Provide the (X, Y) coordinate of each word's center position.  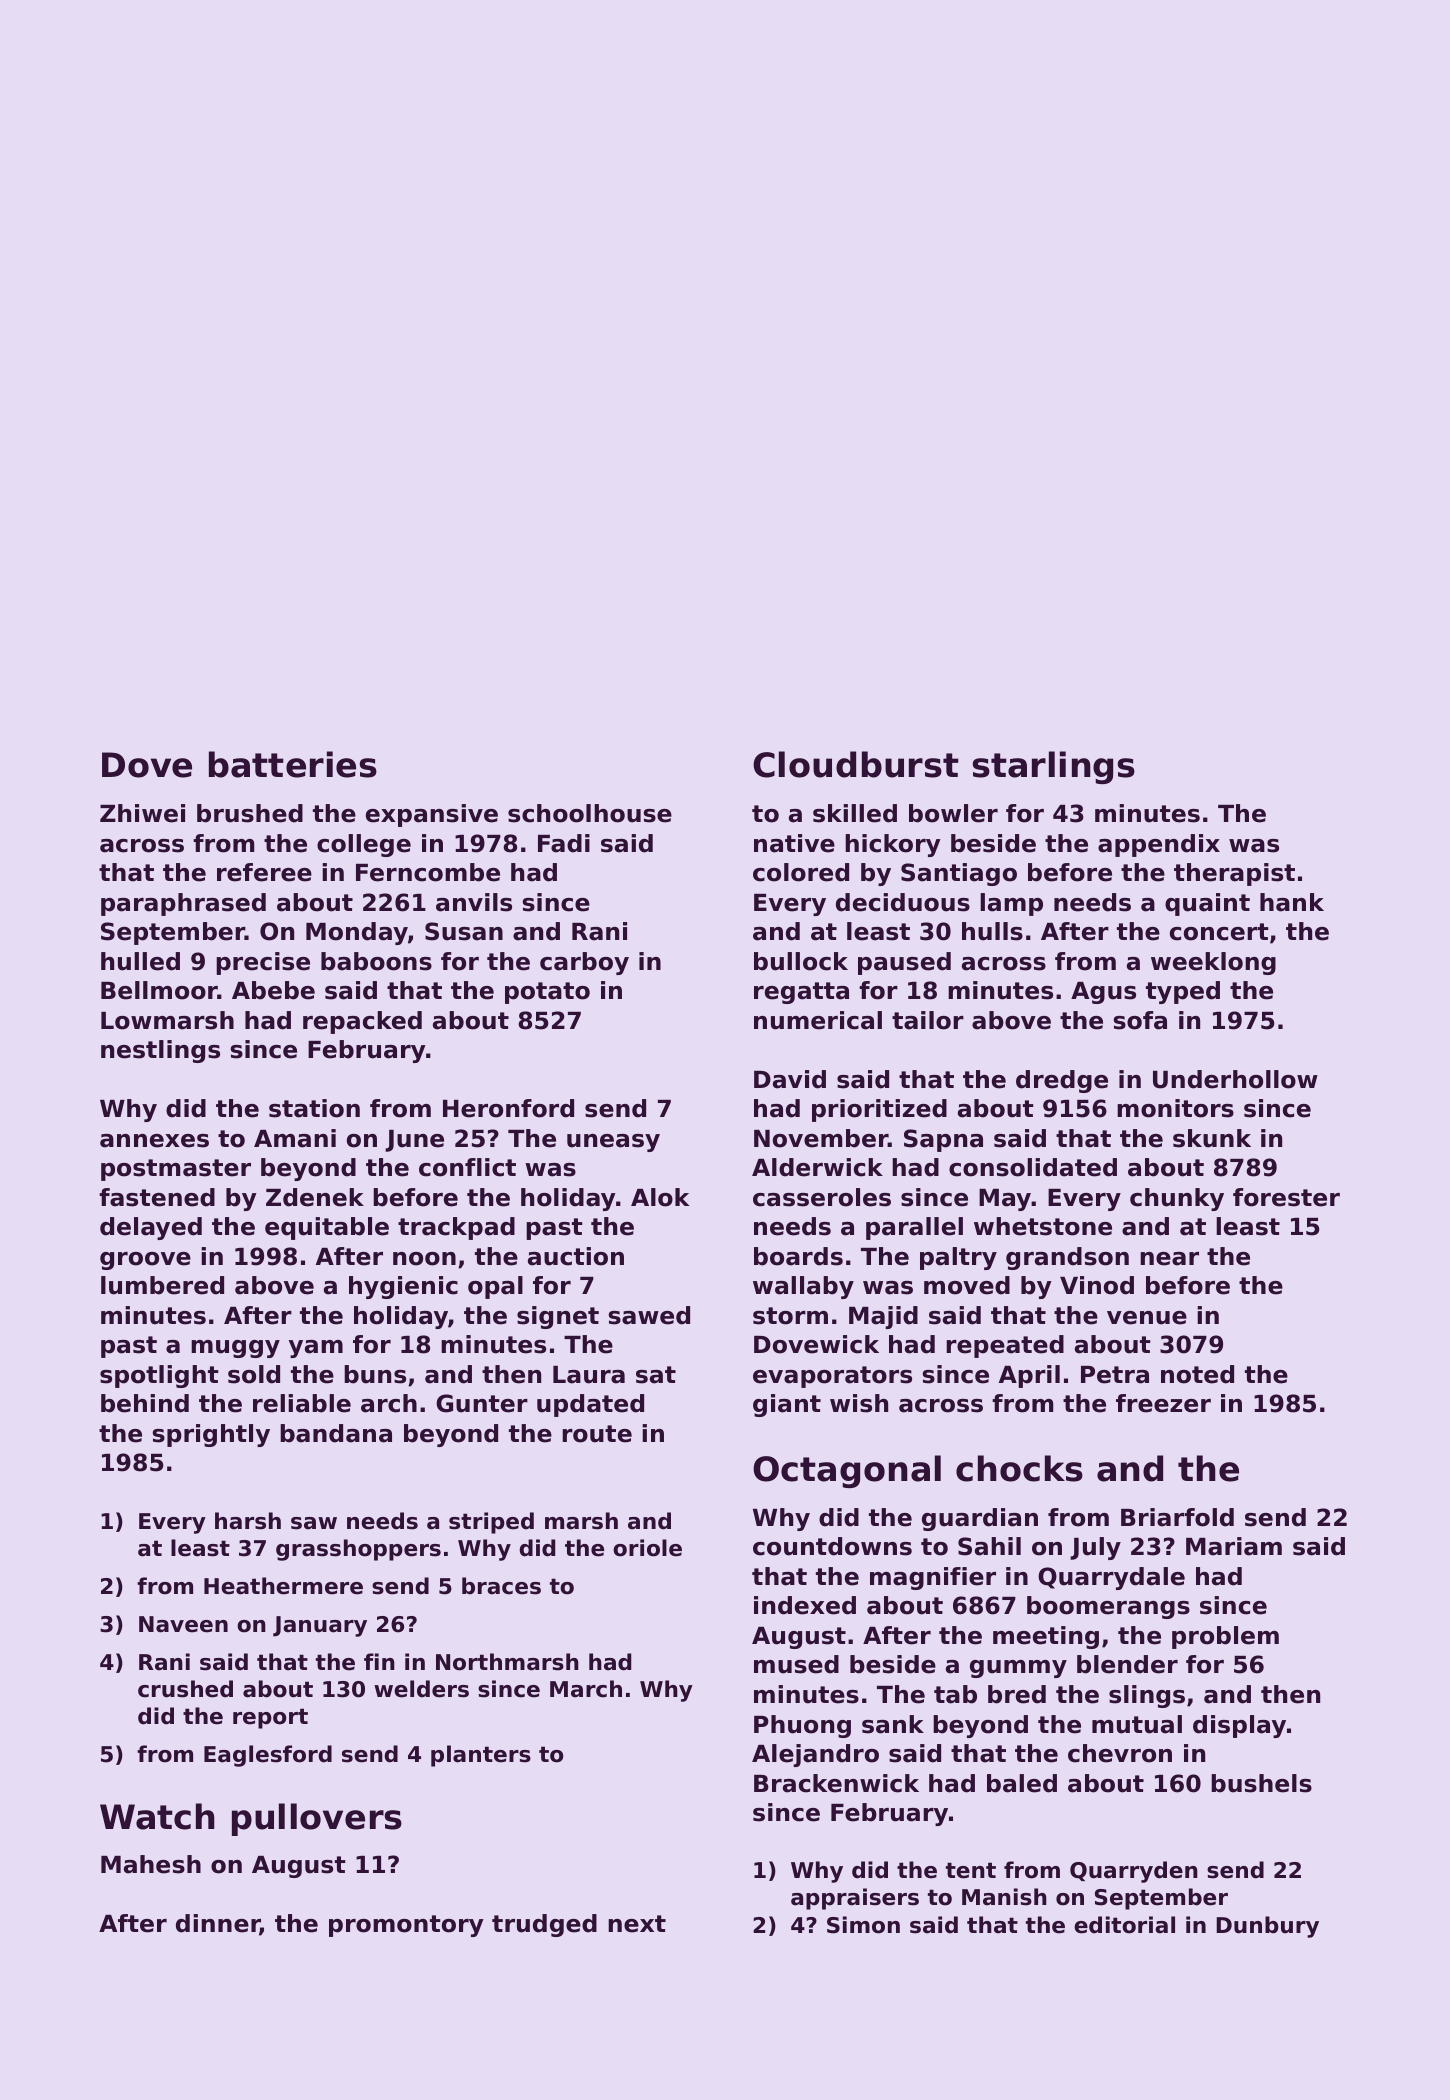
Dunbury (1267, 1927)
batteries (293, 764)
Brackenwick (836, 1783)
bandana (336, 1433)
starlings (1054, 767)
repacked (362, 1022)
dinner (218, 1925)
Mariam (1234, 1546)
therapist (1234, 874)
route (597, 1434)
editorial (1124, 1925)
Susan (464, 931)
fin (379, 1661)
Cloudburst (856, 764)
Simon (863, 1925)
